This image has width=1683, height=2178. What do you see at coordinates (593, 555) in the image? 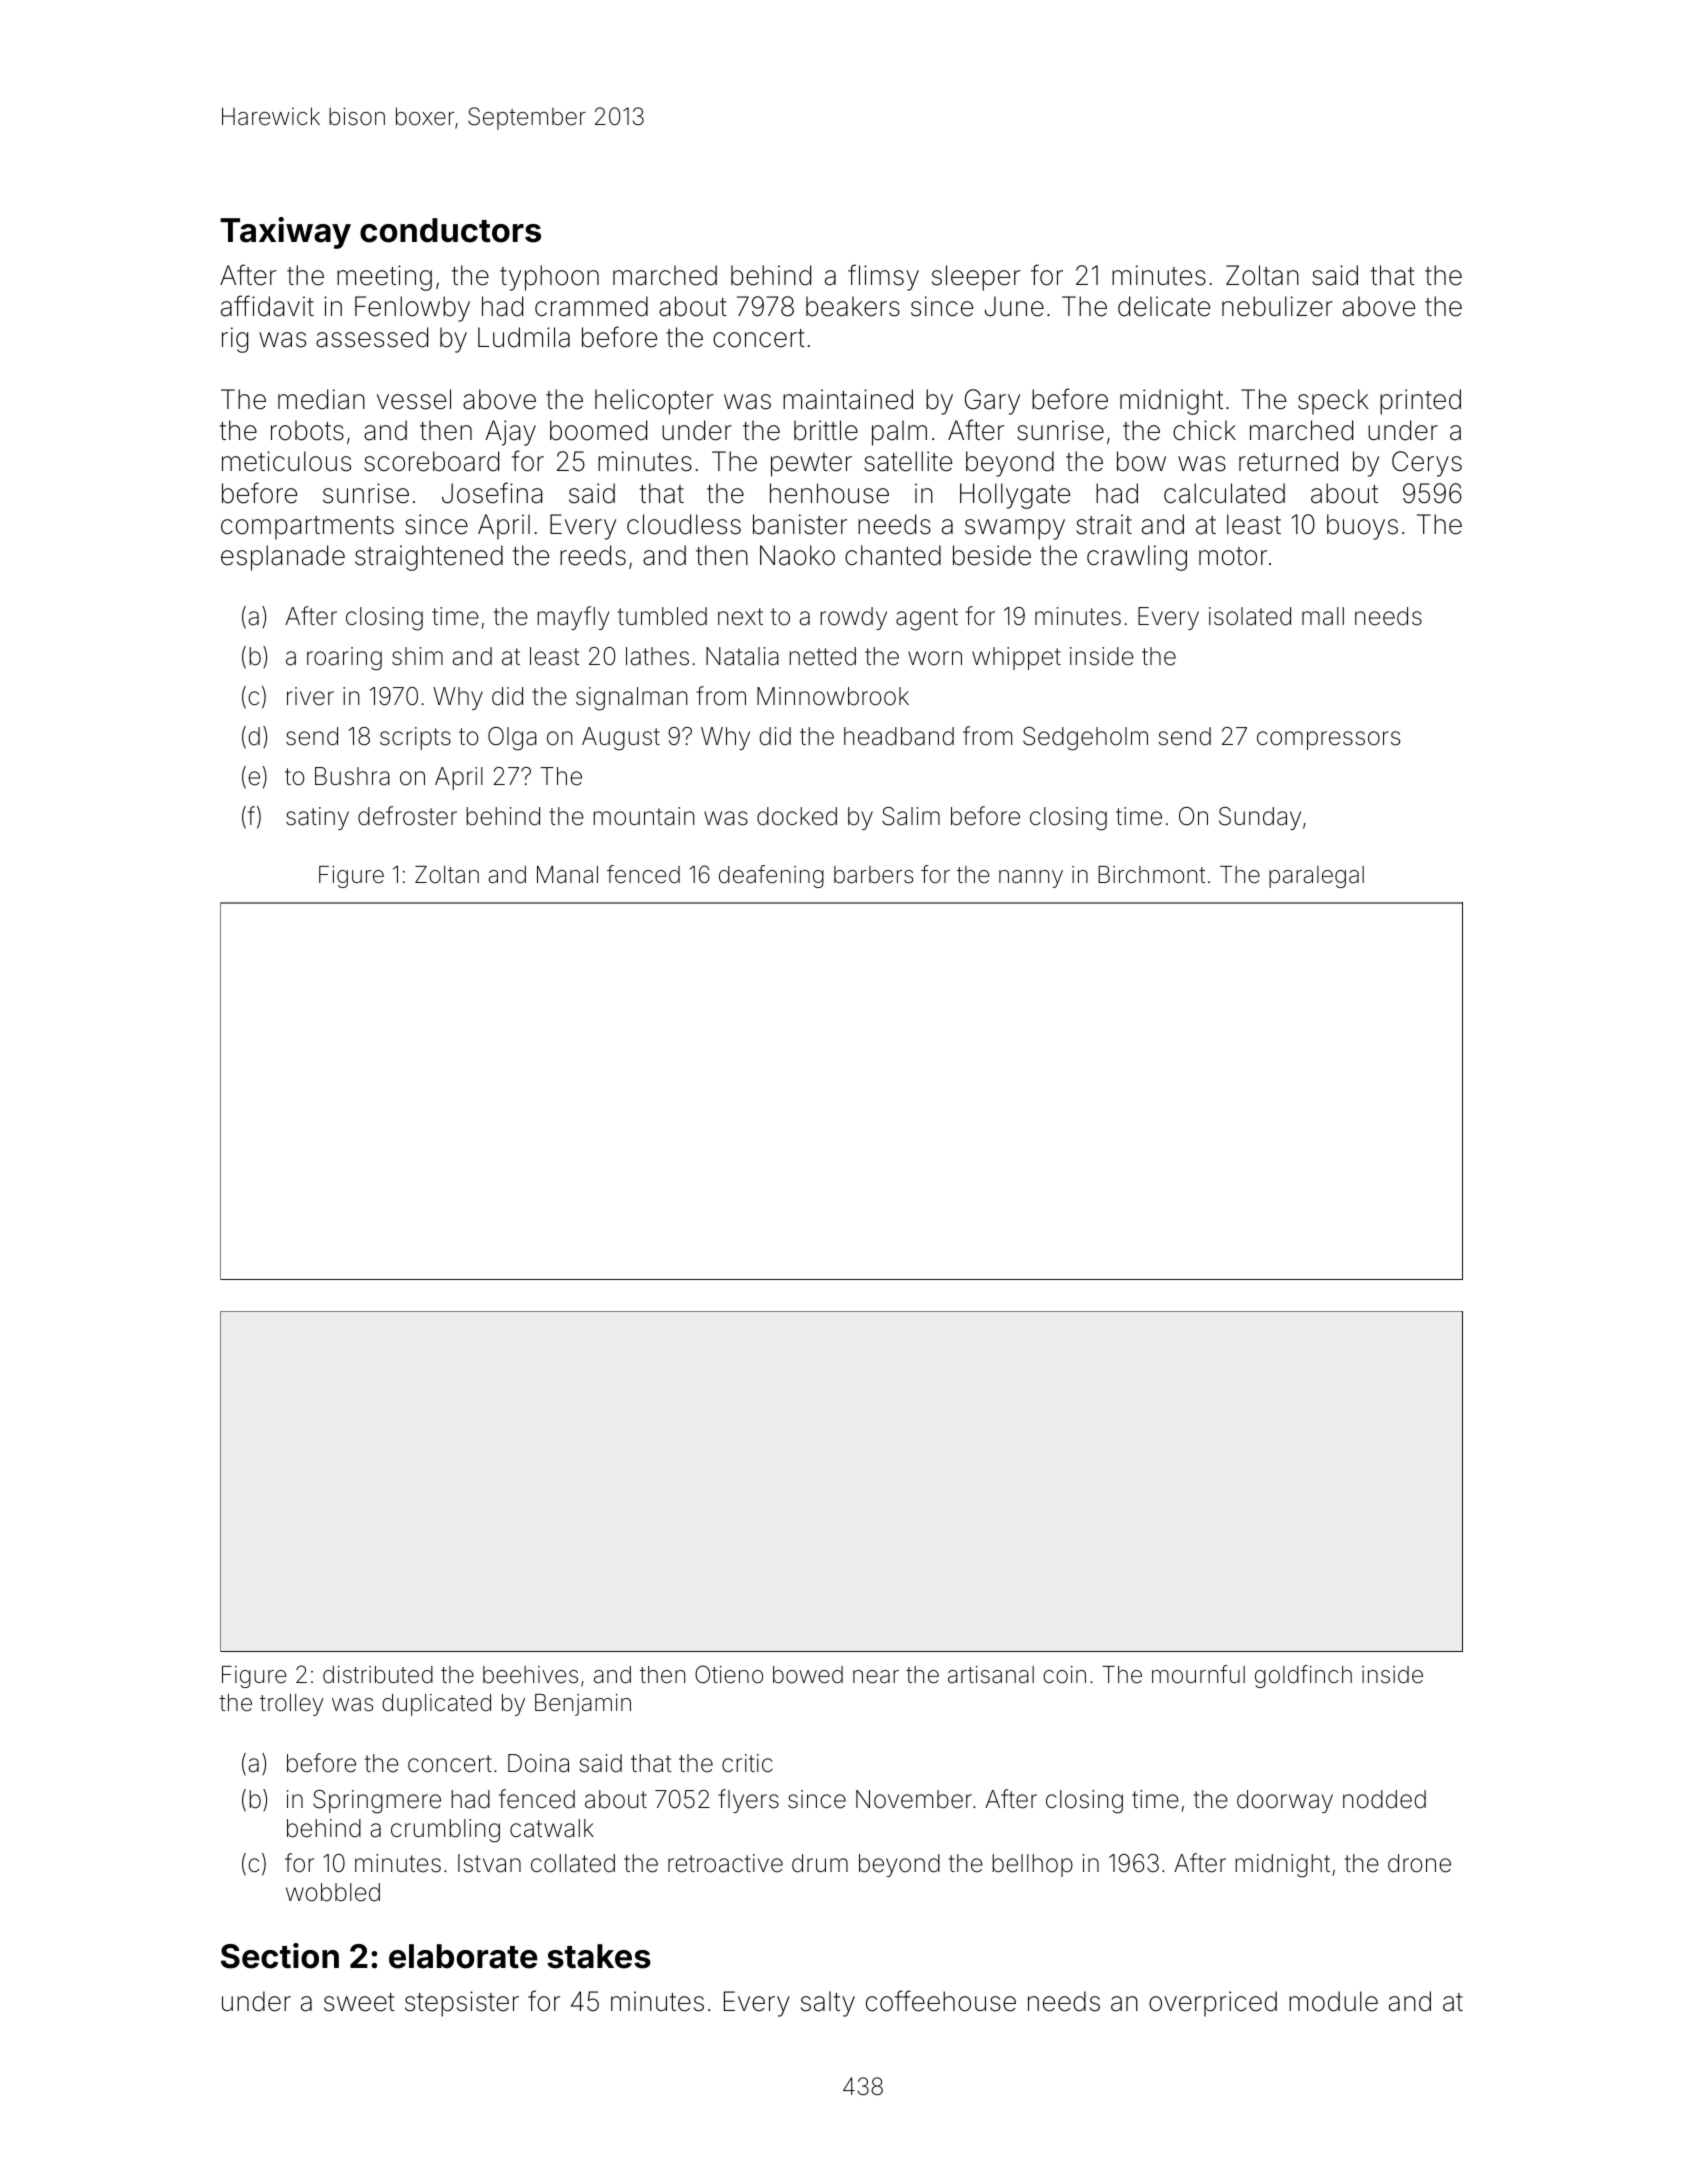
I see `reeds` at bounding box center [593, 555].
